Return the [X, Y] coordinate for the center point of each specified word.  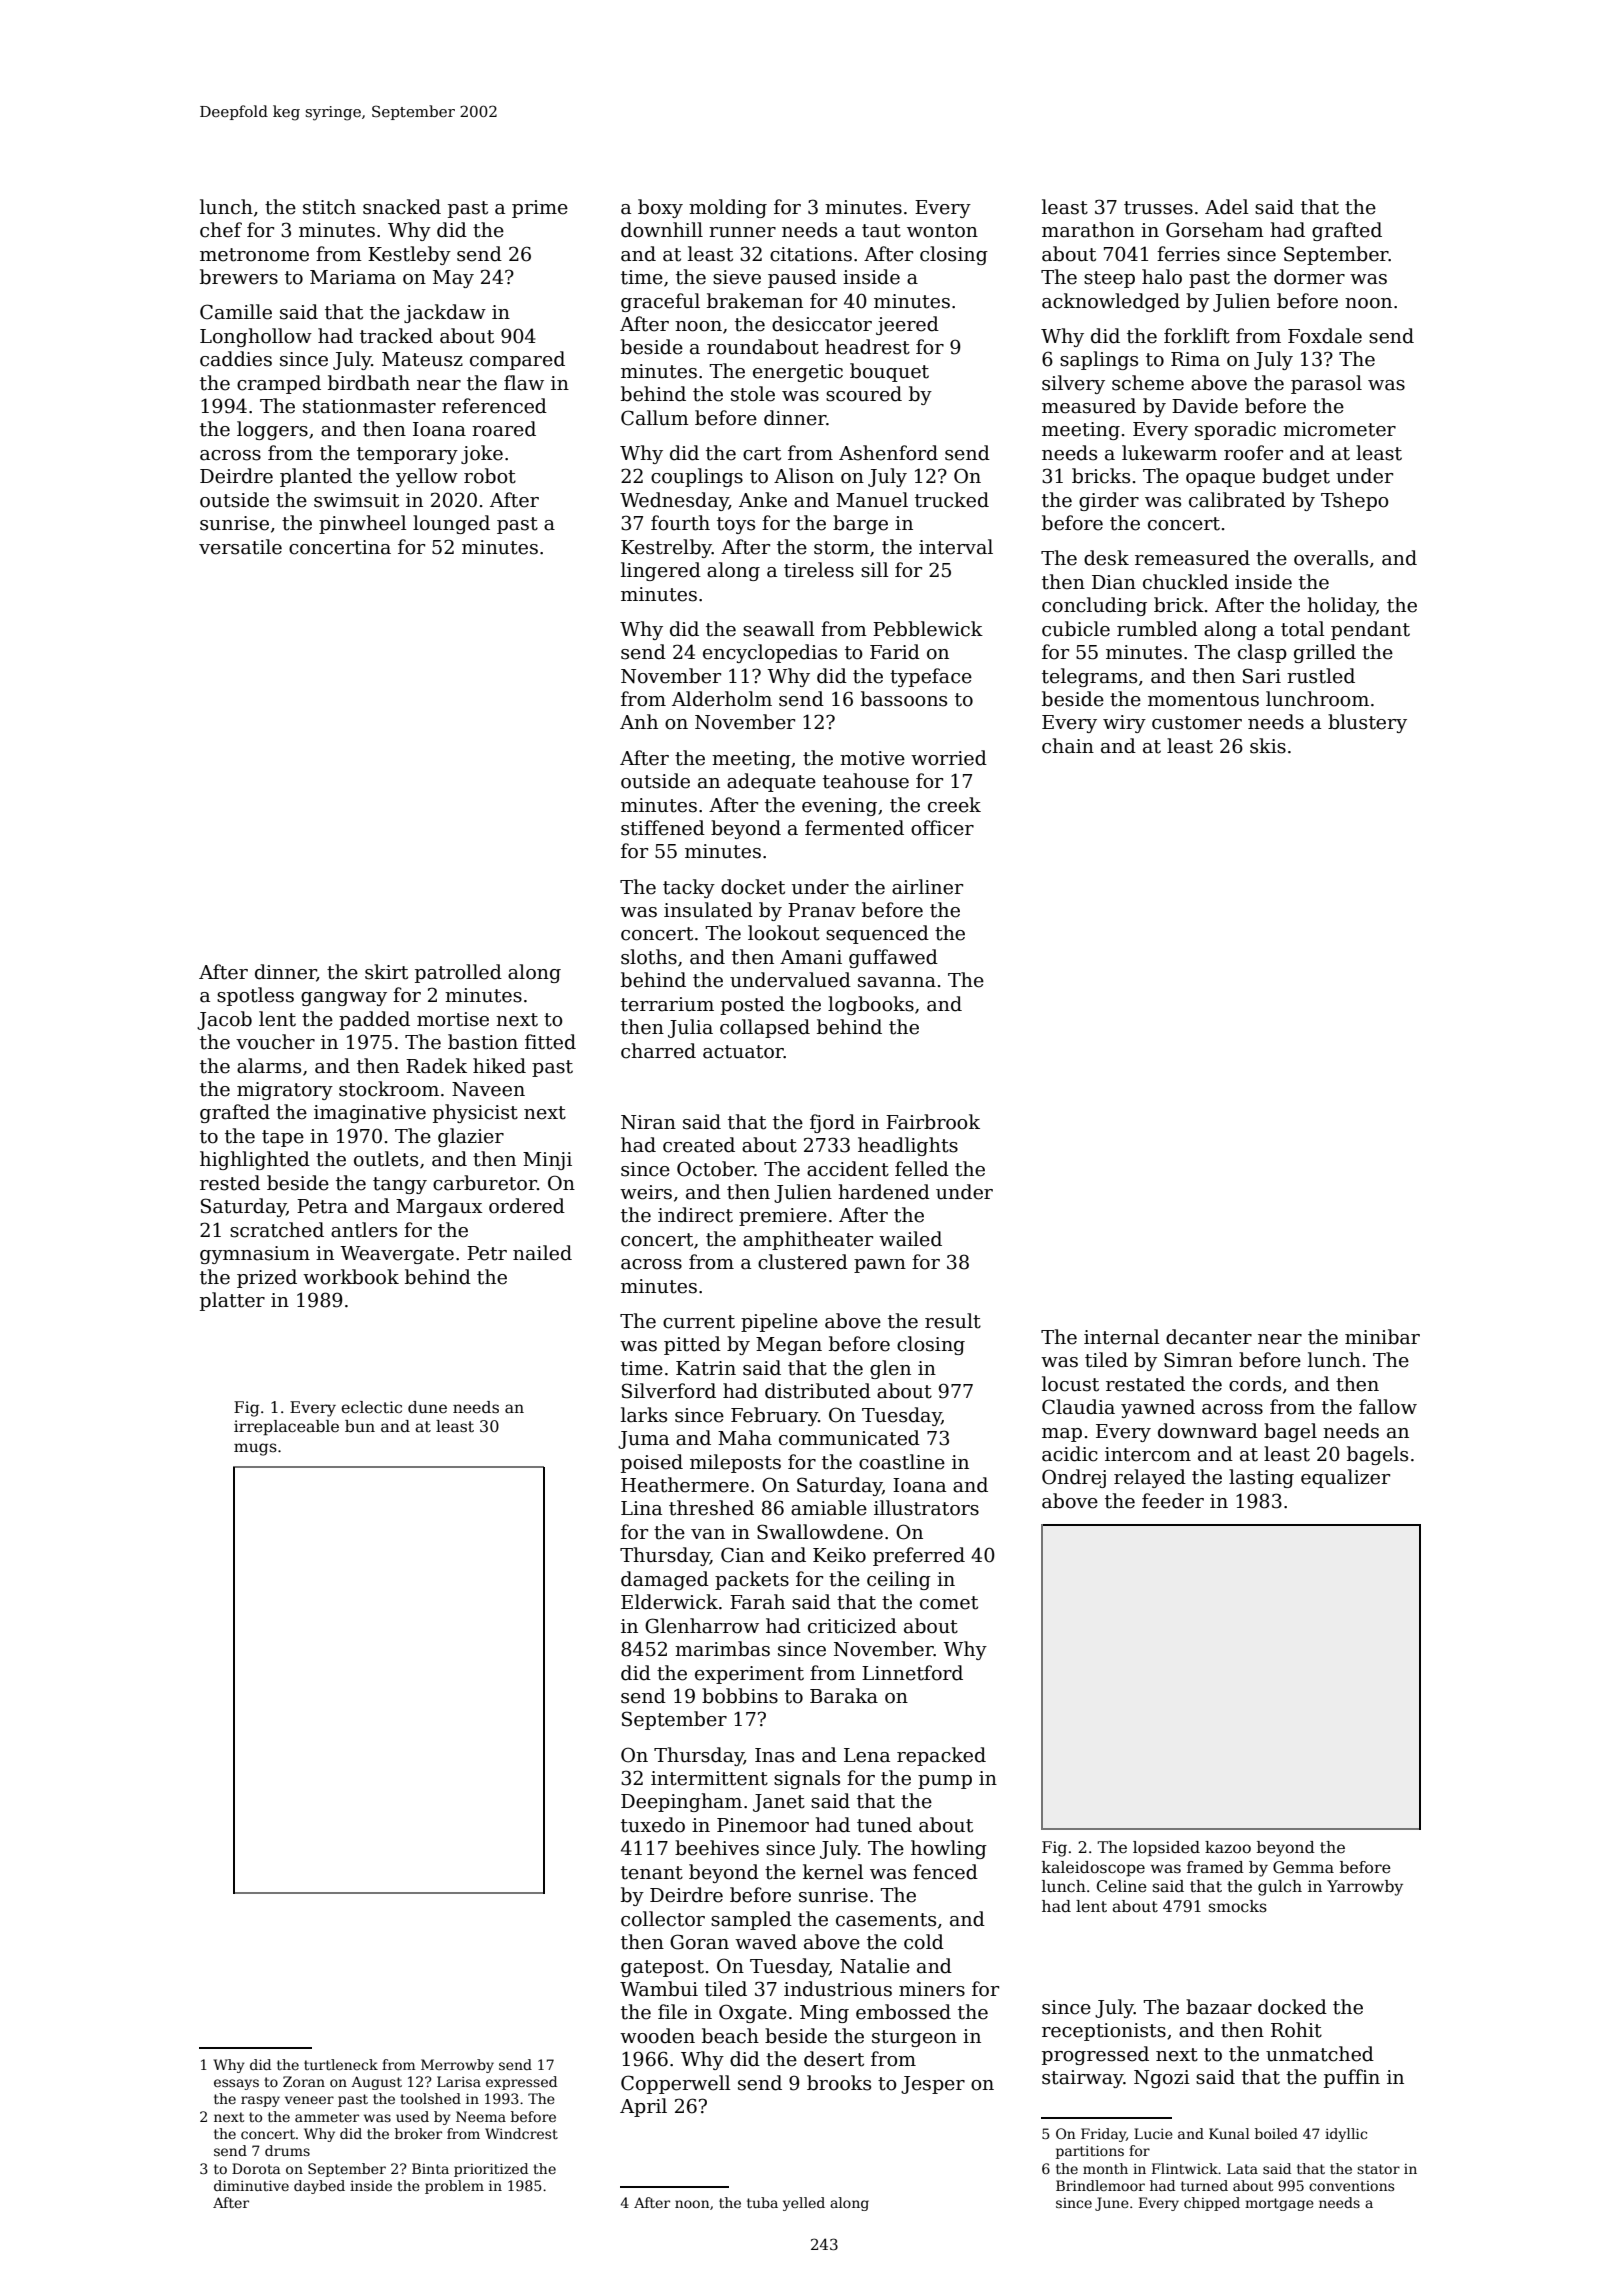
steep [1109, 279]
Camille [236, 312]
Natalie [875, 1966]
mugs [255, 1449]
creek [954, 805]
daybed [319, 2187]
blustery [1367, 723]
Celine [1122, 1886]
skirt [386, 972]
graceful [660, 302]
